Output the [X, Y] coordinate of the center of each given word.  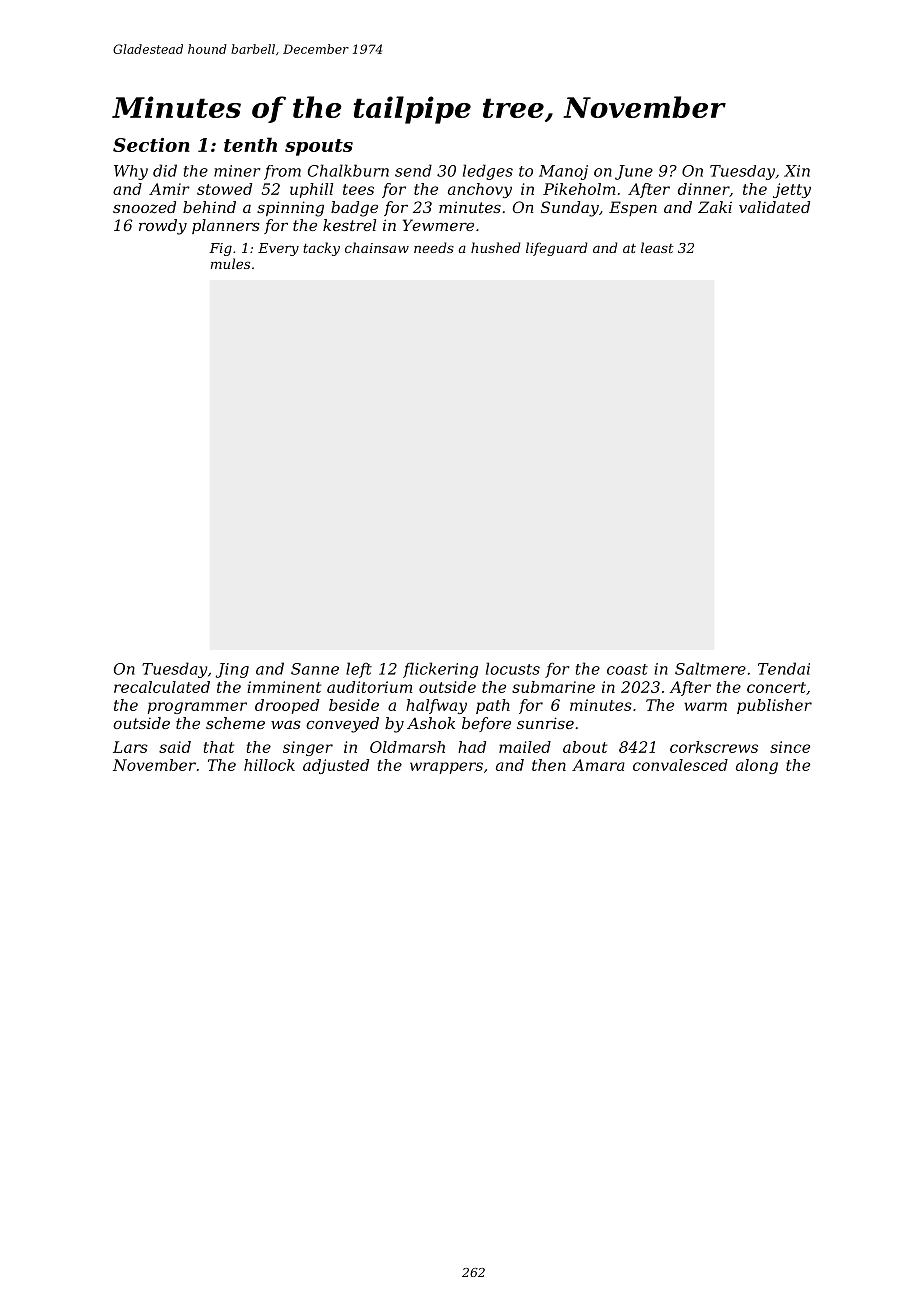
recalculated [162, 687]
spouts [319, 147]
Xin [797, 171]
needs [434, 247]
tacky [321, 249]
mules [230, 263]
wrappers [446, 768]
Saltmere [710, 668]
